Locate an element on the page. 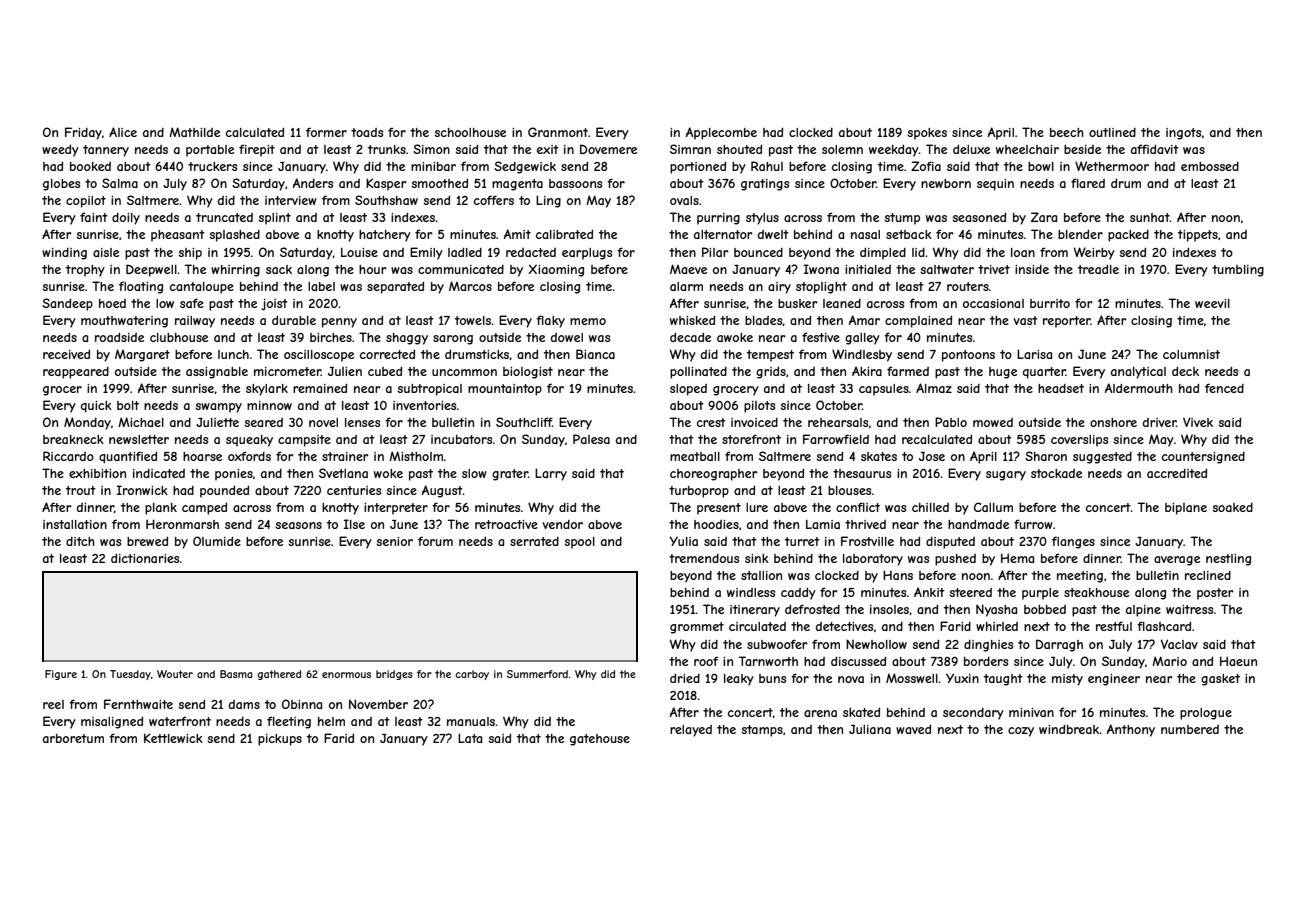  Ironwick is located at coordinates (142, 490).
